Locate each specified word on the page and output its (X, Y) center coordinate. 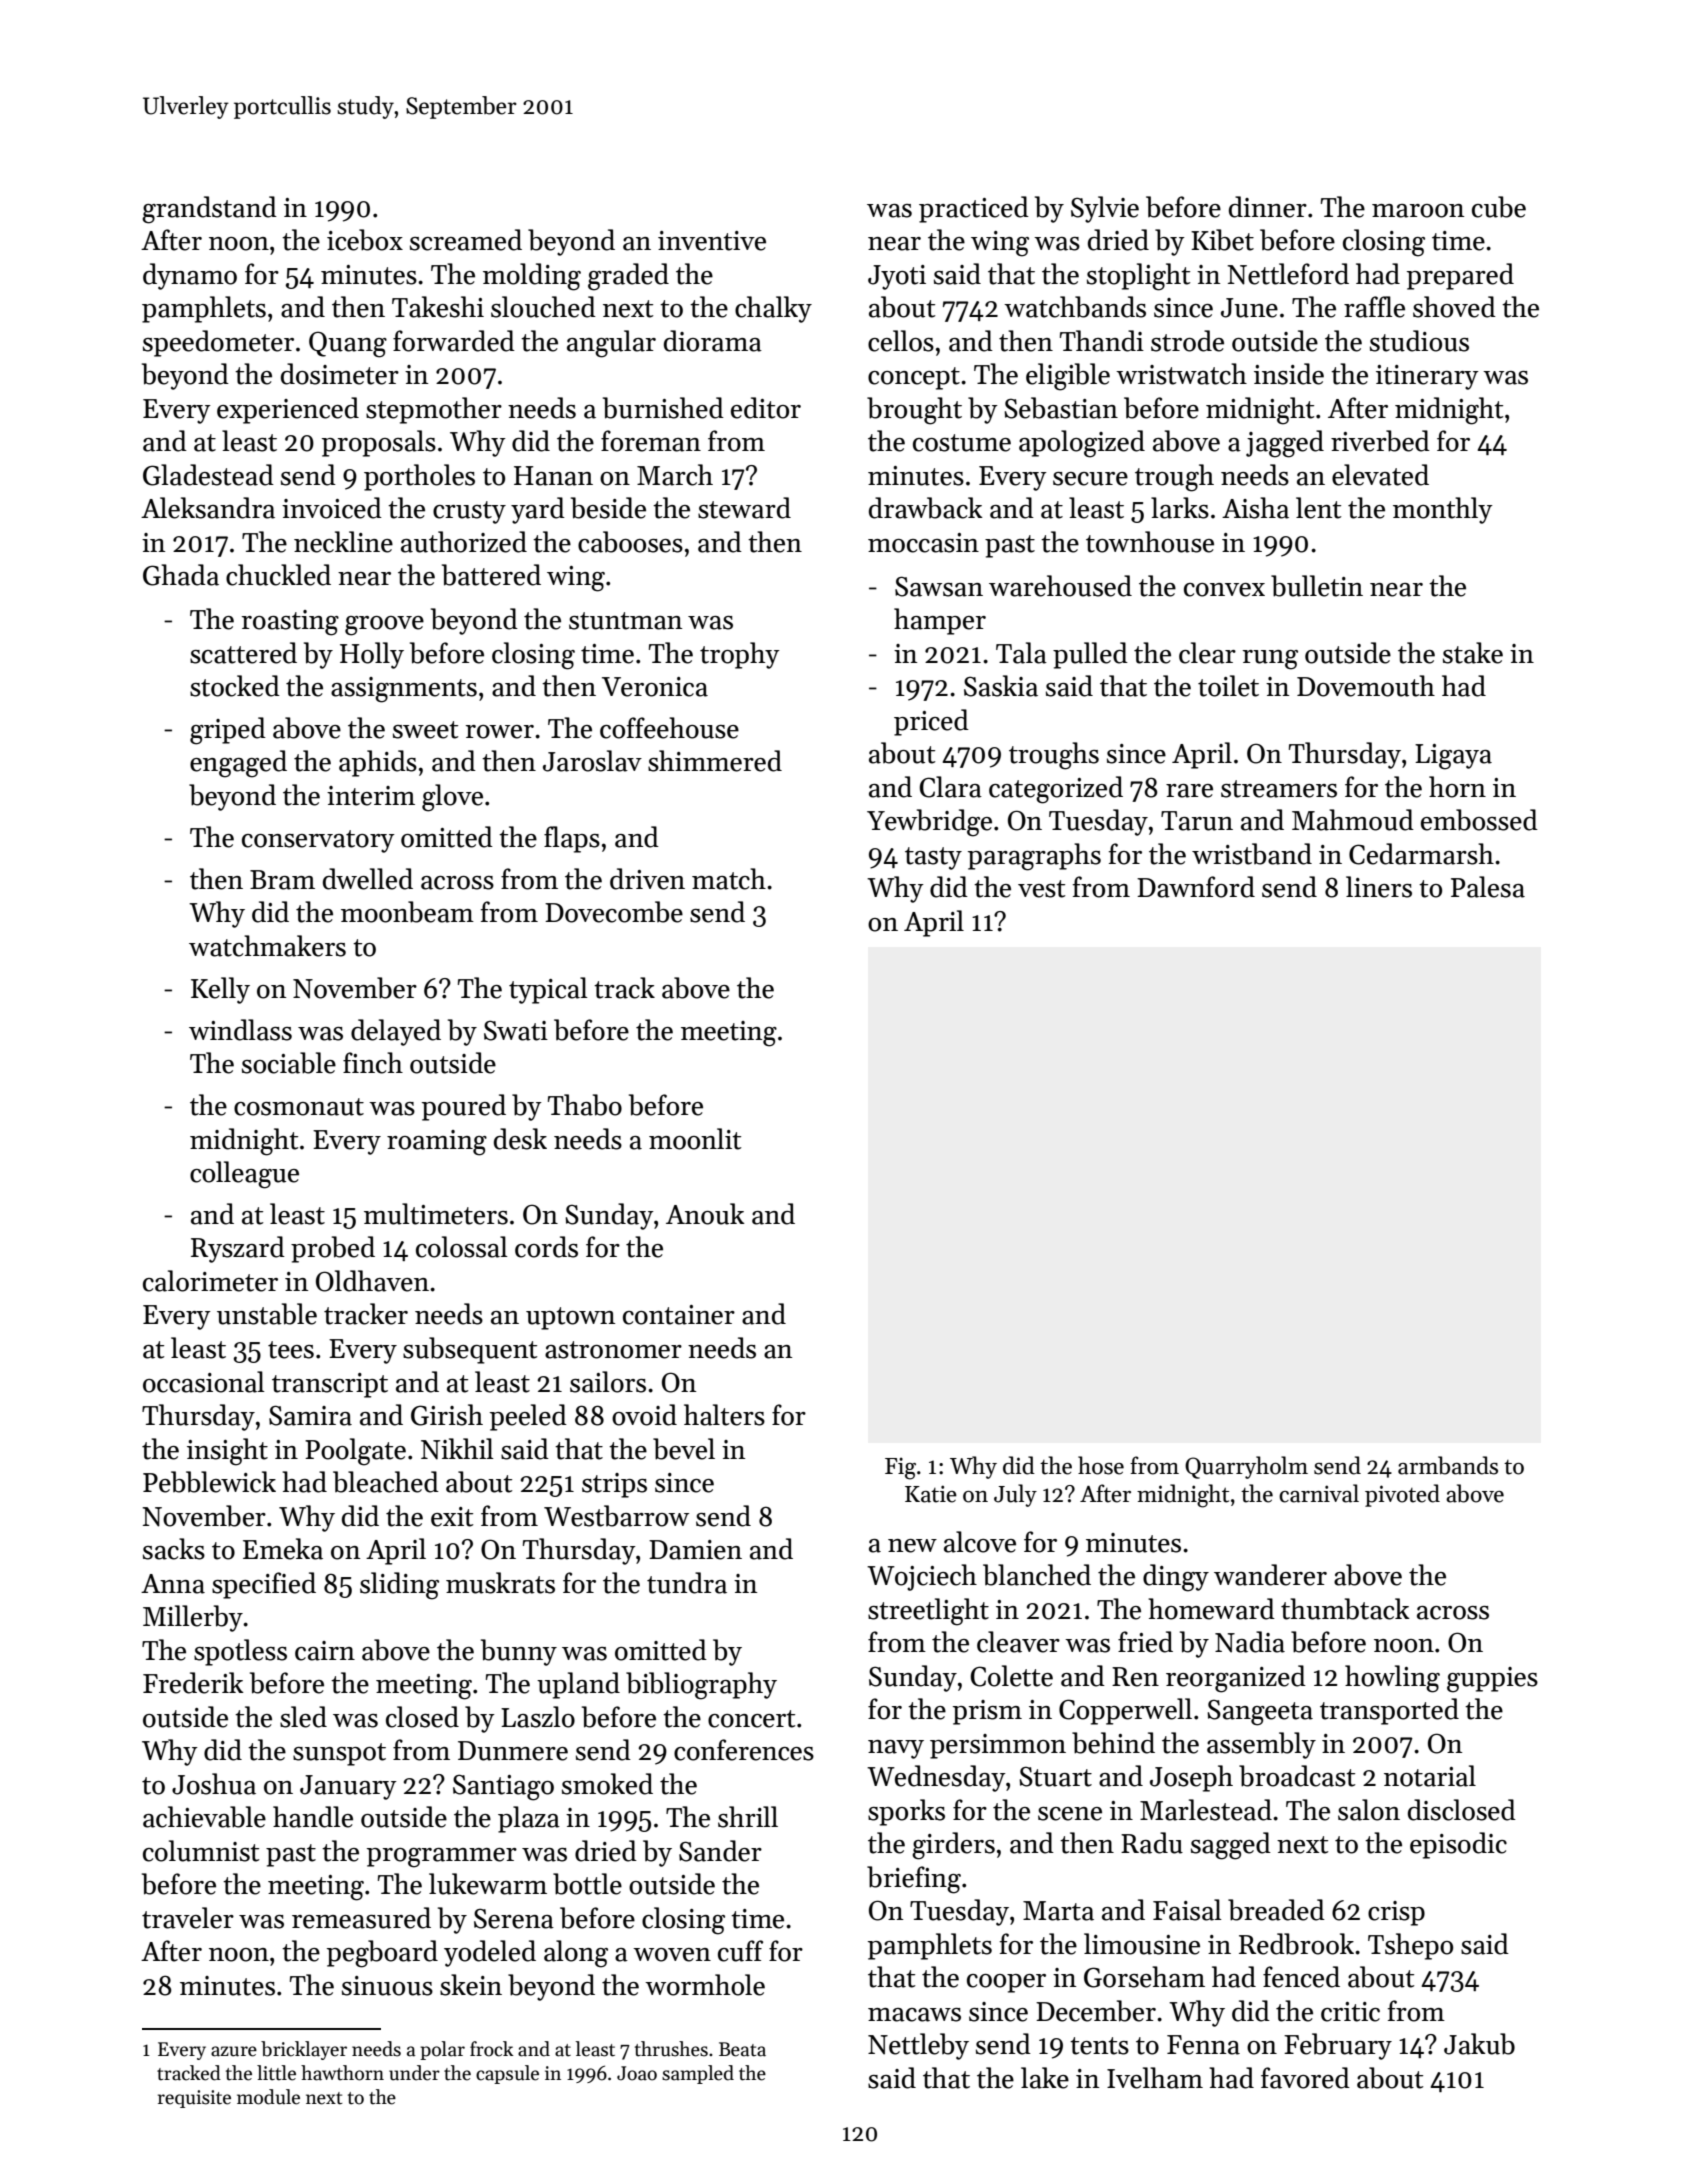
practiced (974, 209)
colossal (462, 1247)
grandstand (209, 210)
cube (1499, 207)
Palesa (1488, 887)
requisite (194, 2099)
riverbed (1380, 441)
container (679, 1315)
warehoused (1060, 586)
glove (452, 798)
